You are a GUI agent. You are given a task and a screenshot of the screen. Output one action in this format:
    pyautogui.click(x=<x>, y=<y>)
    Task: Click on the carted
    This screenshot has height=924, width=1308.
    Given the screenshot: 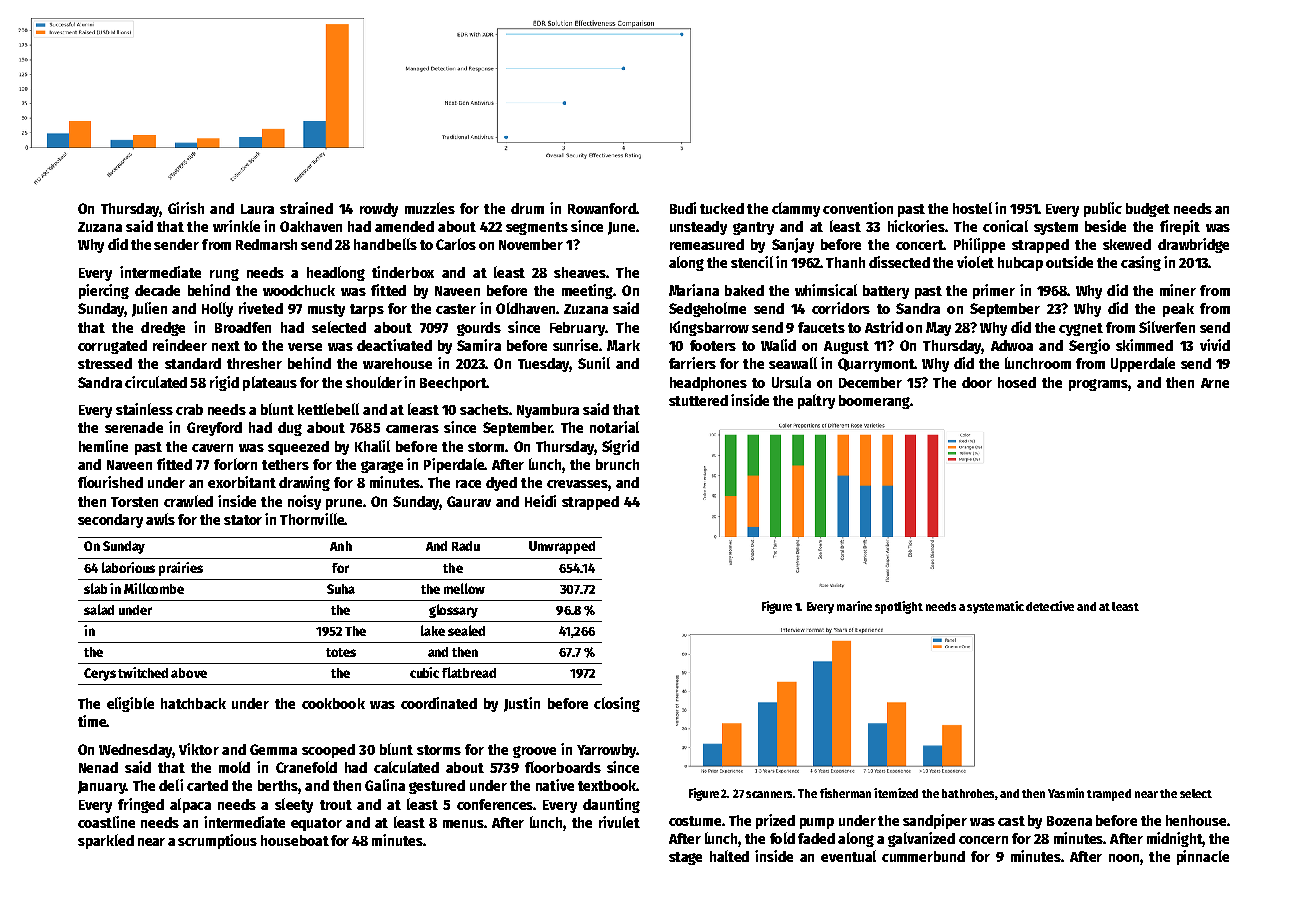 What is the action you would take?
    pyautogui.click(x=207, y=785)
